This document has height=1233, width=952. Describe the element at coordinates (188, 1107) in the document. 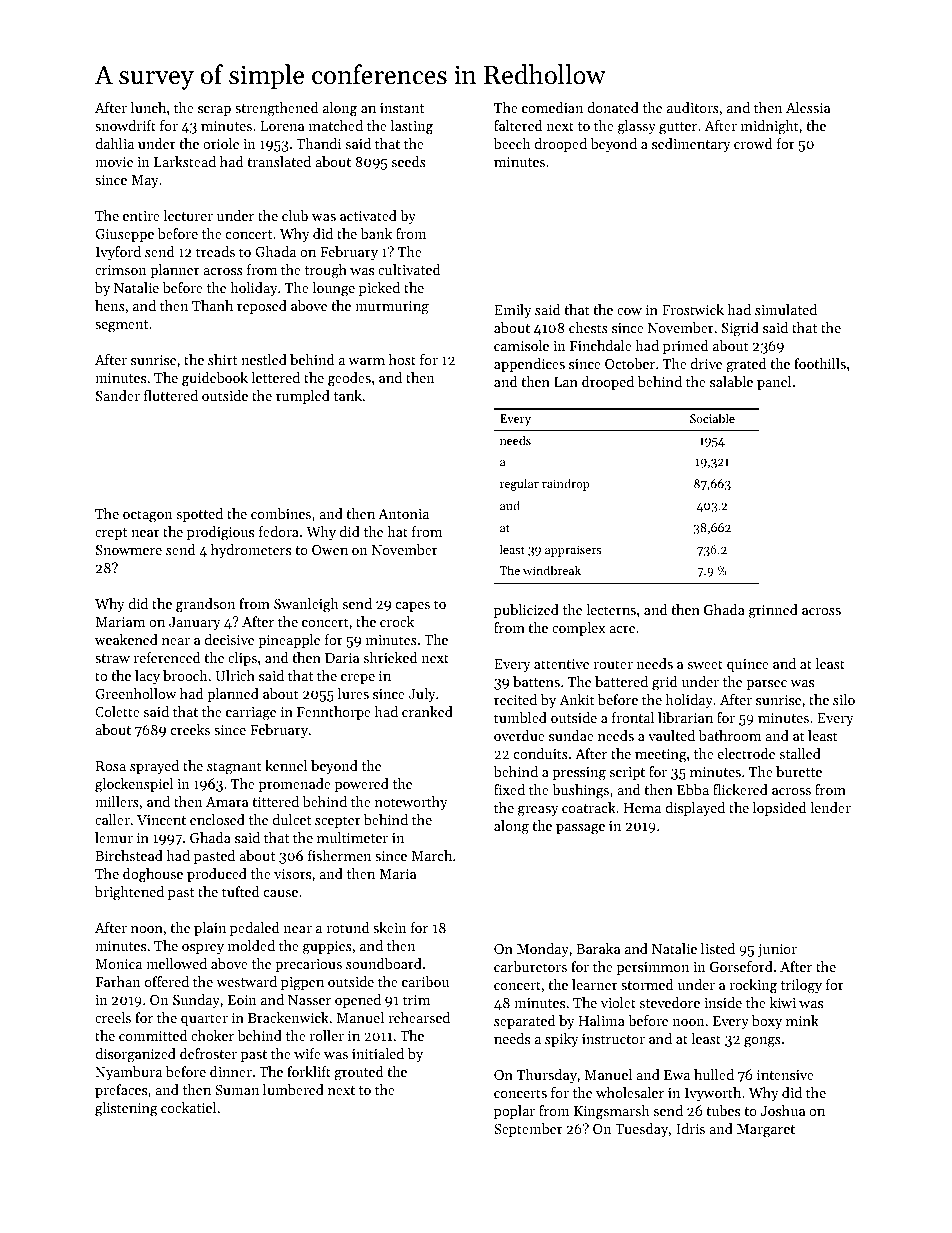

I see `cockatiel` at that location.
